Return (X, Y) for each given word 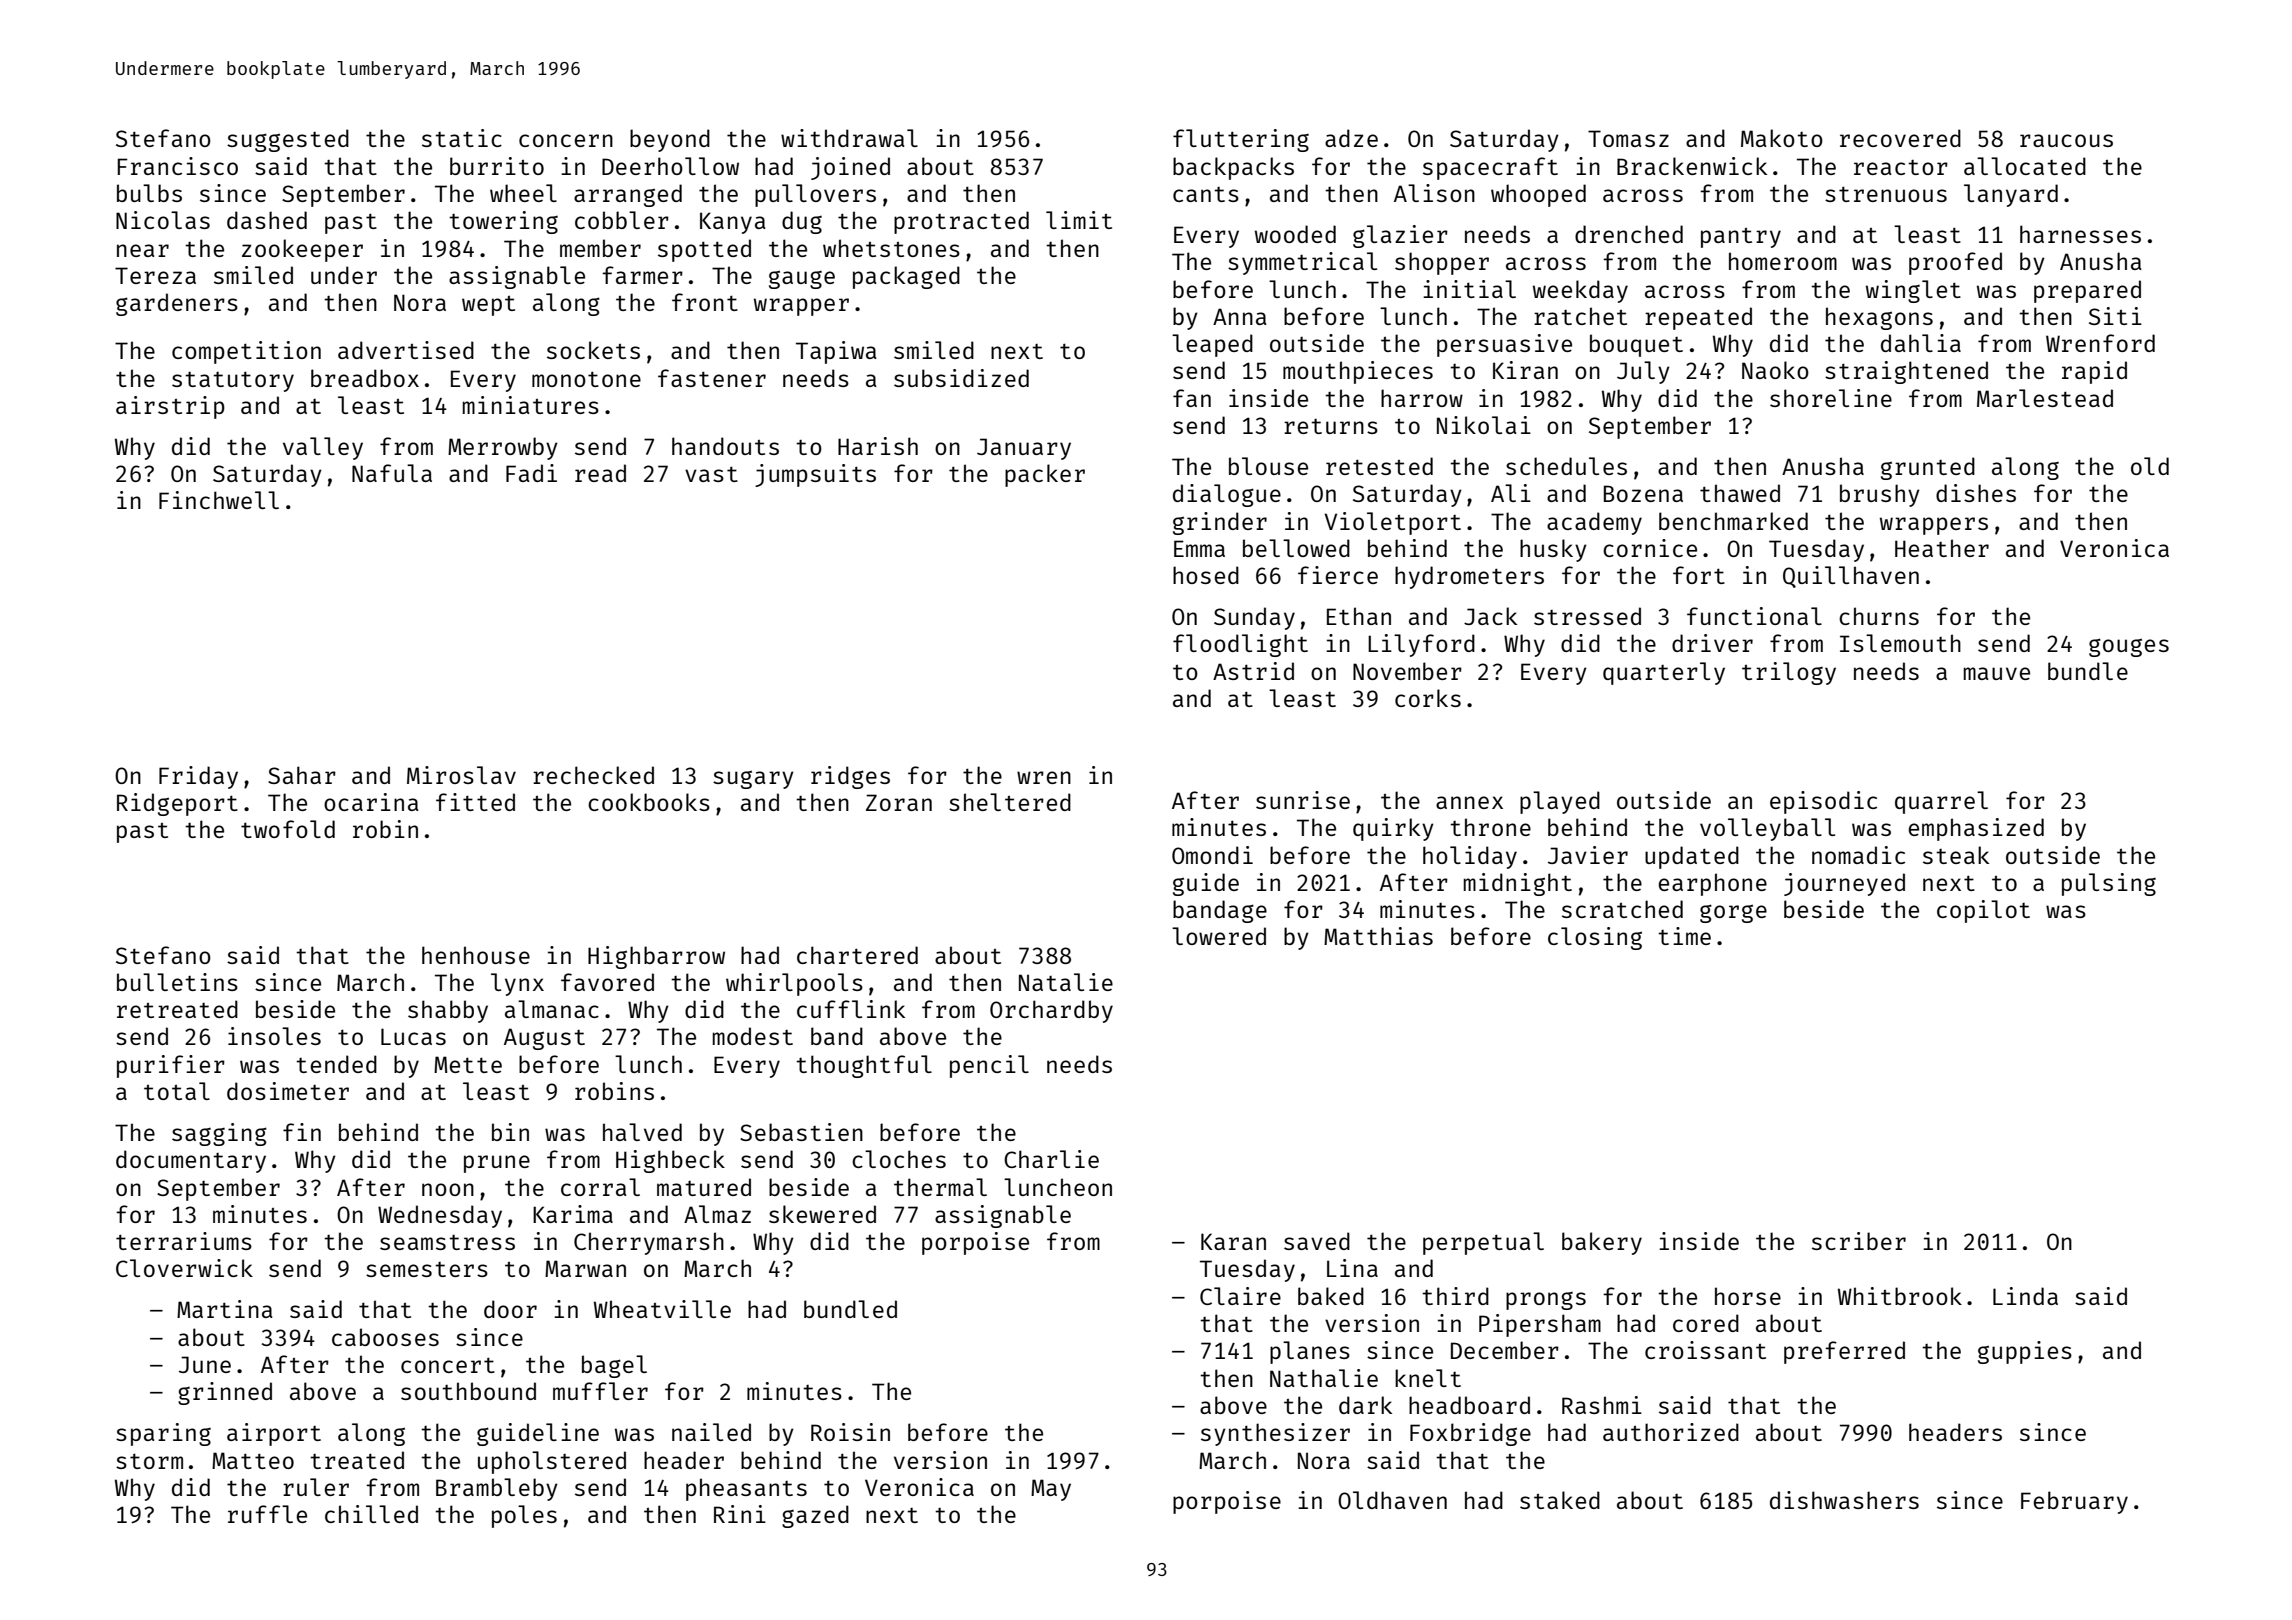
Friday (198, 777)
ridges (850, 777)
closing (1595, 938)
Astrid (1253, 671)
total (177, 1091)
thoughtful (864, 1066)
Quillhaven (1851, 577)
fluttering (1241, 140)
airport (274, 1434)
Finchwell (219, 500)
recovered (1900, 138)
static (462, 138)
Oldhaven (1392, 1500)
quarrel (1941, 802)
